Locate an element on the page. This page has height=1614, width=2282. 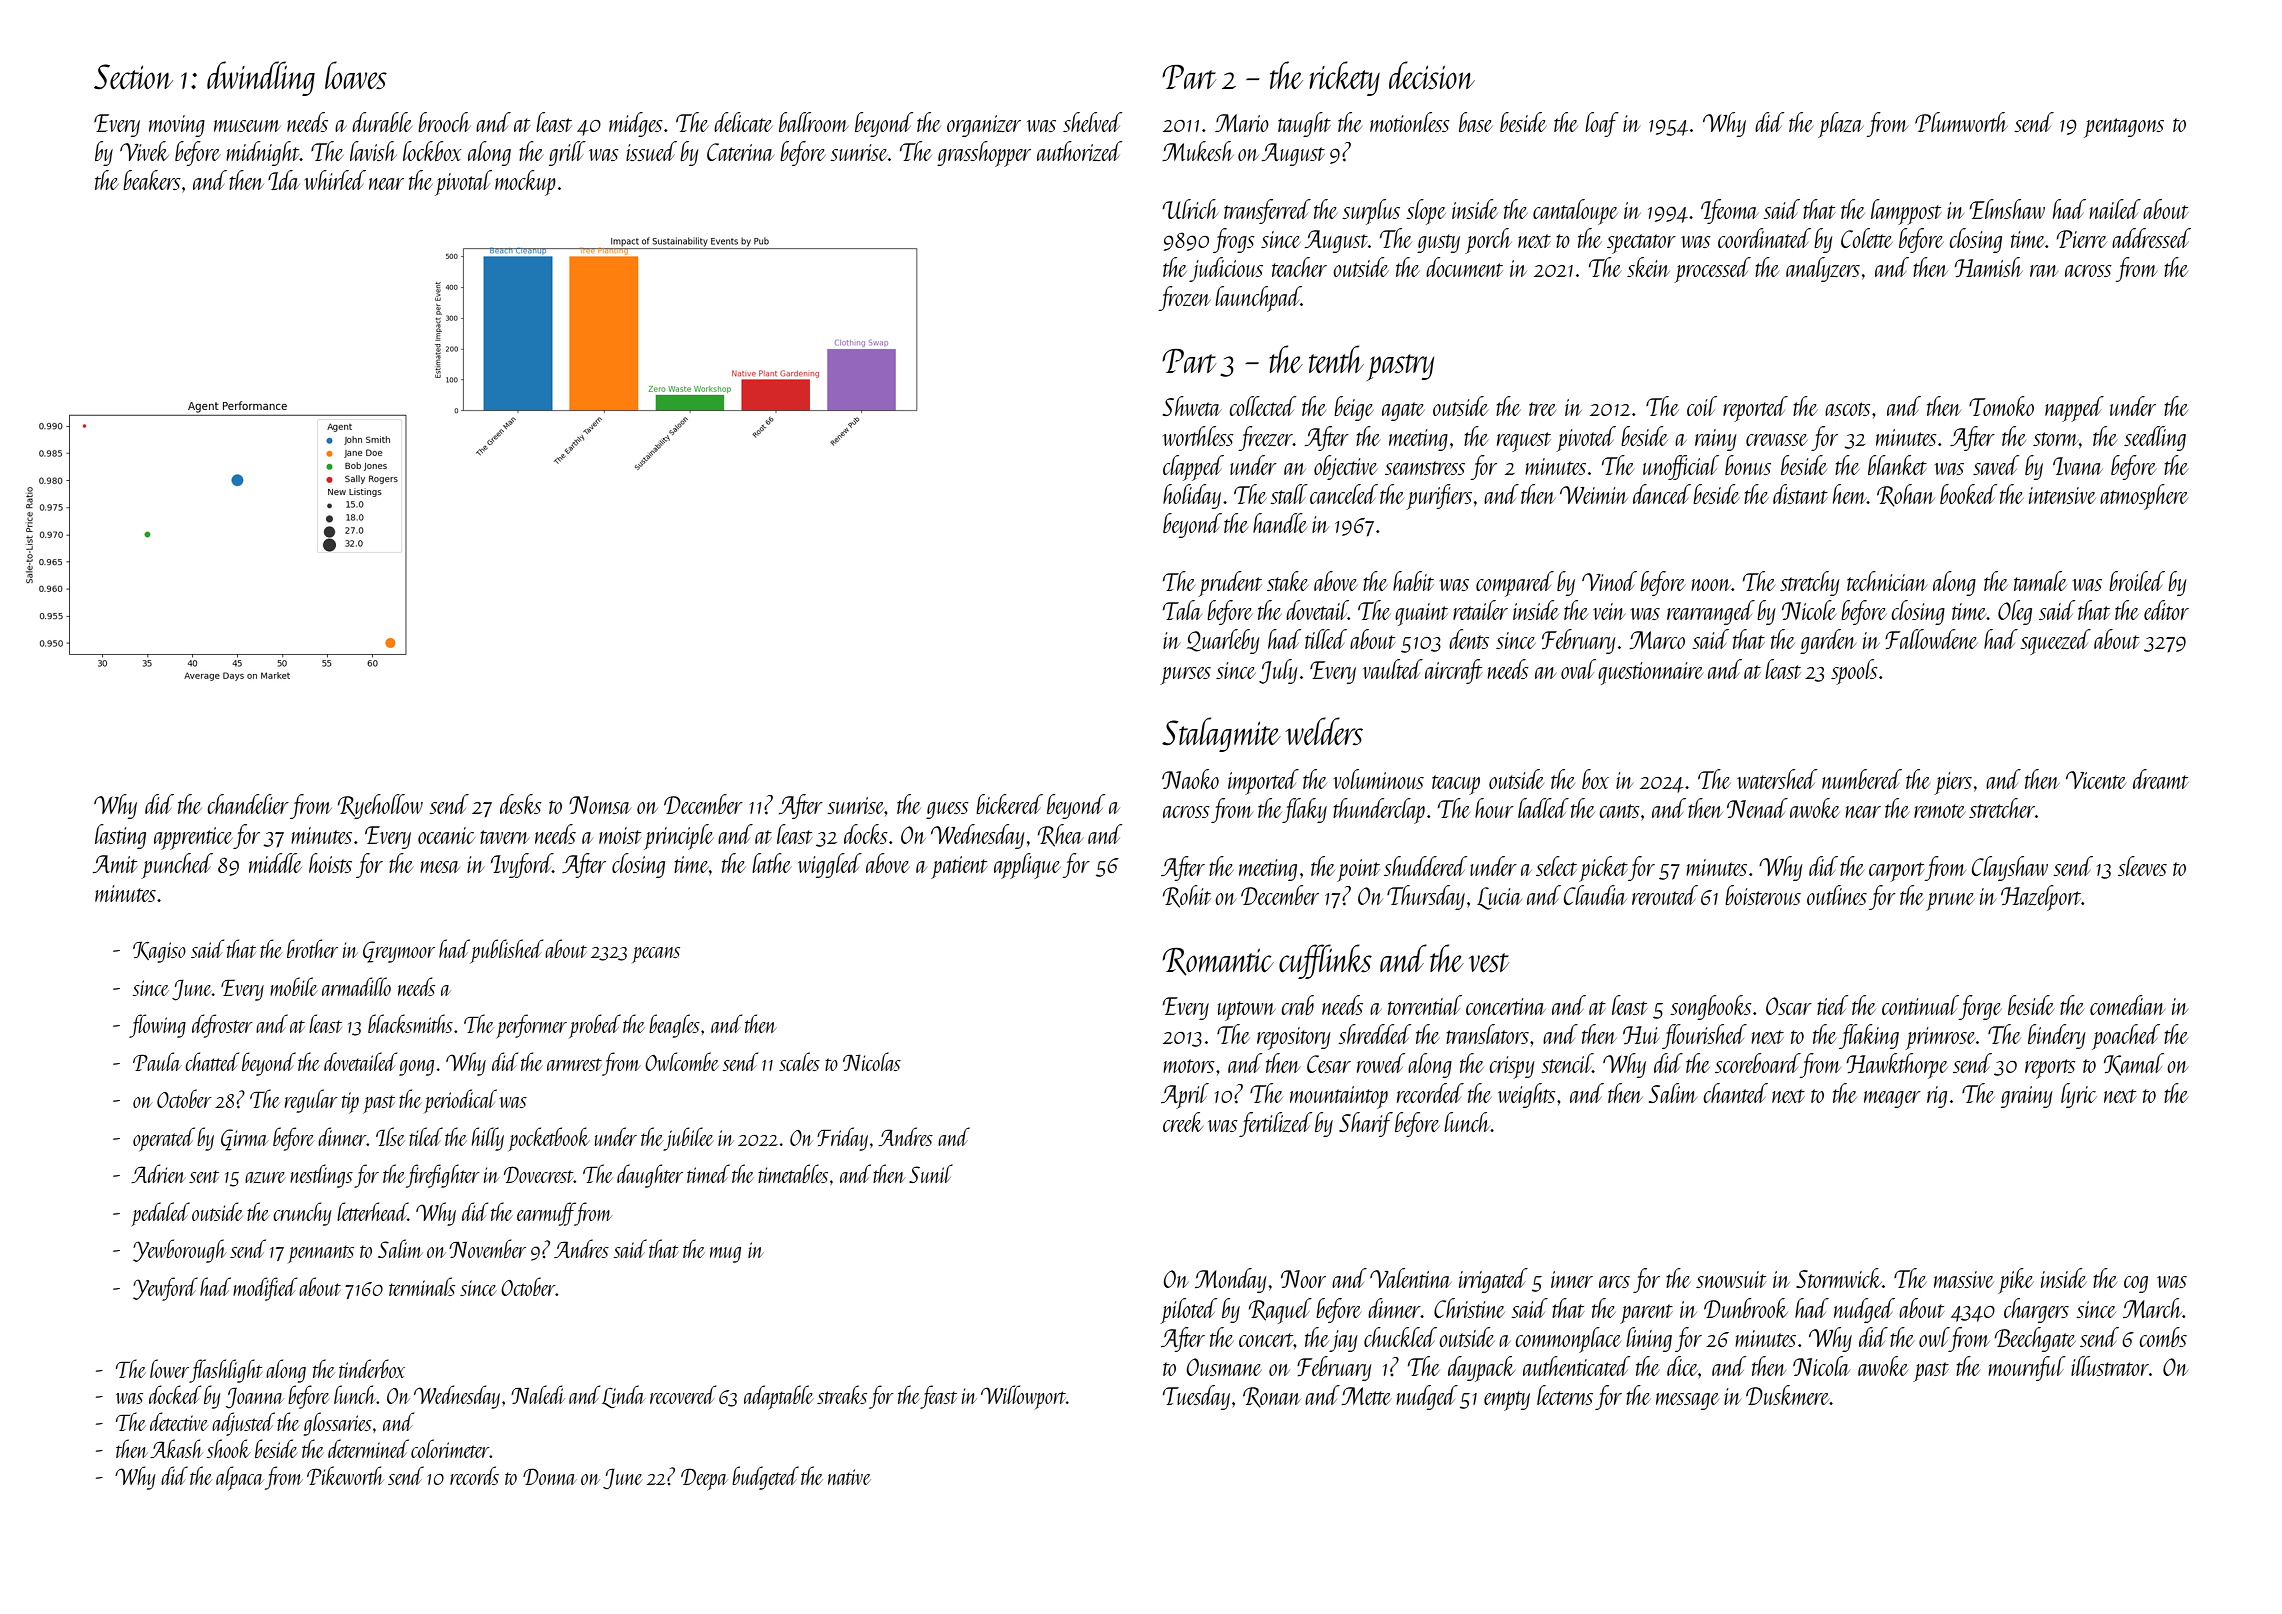
transferred is located at coordinates (1267, 211).
